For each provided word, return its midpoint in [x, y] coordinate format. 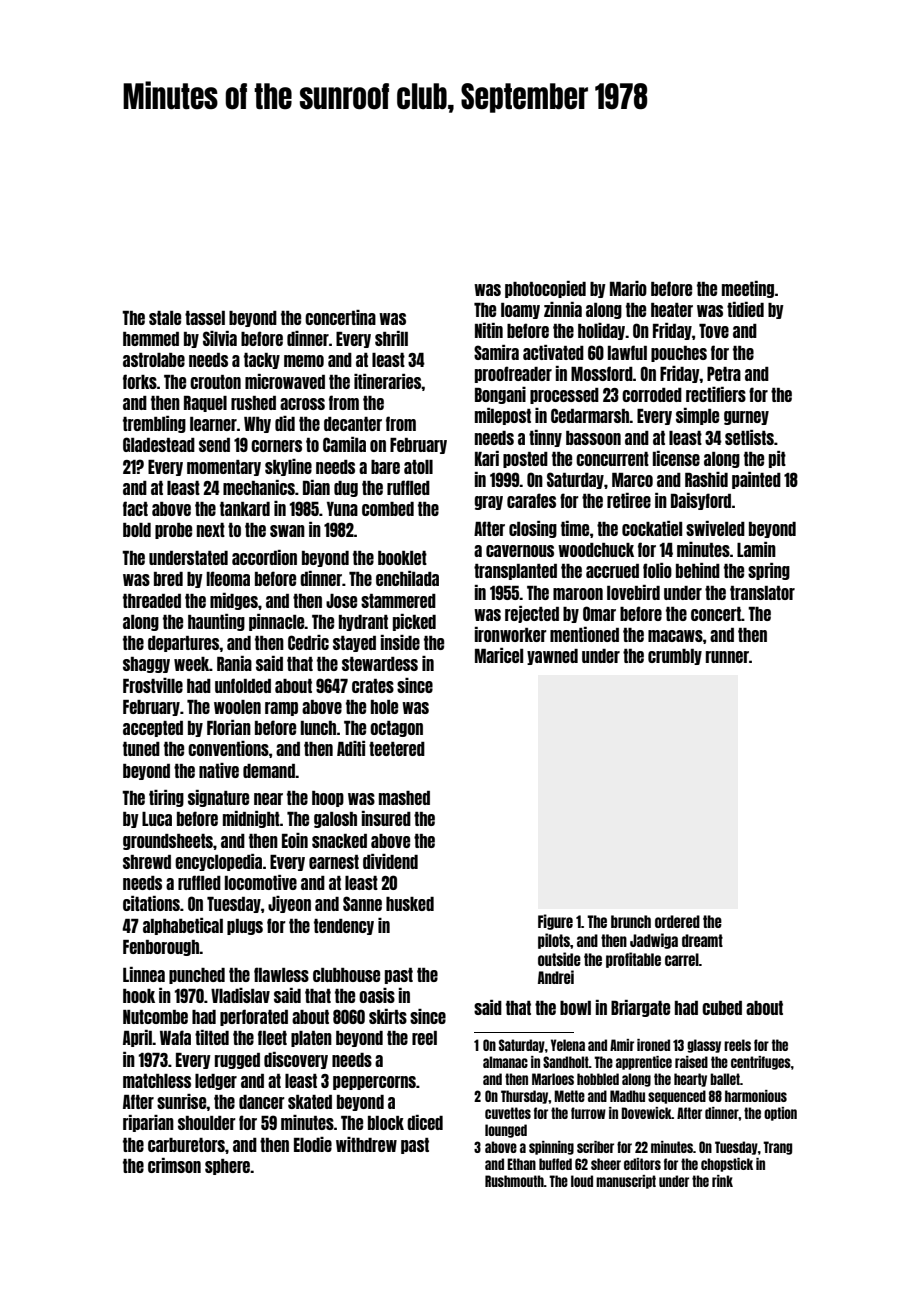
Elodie [313, 1144]
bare [385, 467]
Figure [555, 922]
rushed [253, 403]
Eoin [295, 840]
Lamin [756, 549]
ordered [677, 921]
